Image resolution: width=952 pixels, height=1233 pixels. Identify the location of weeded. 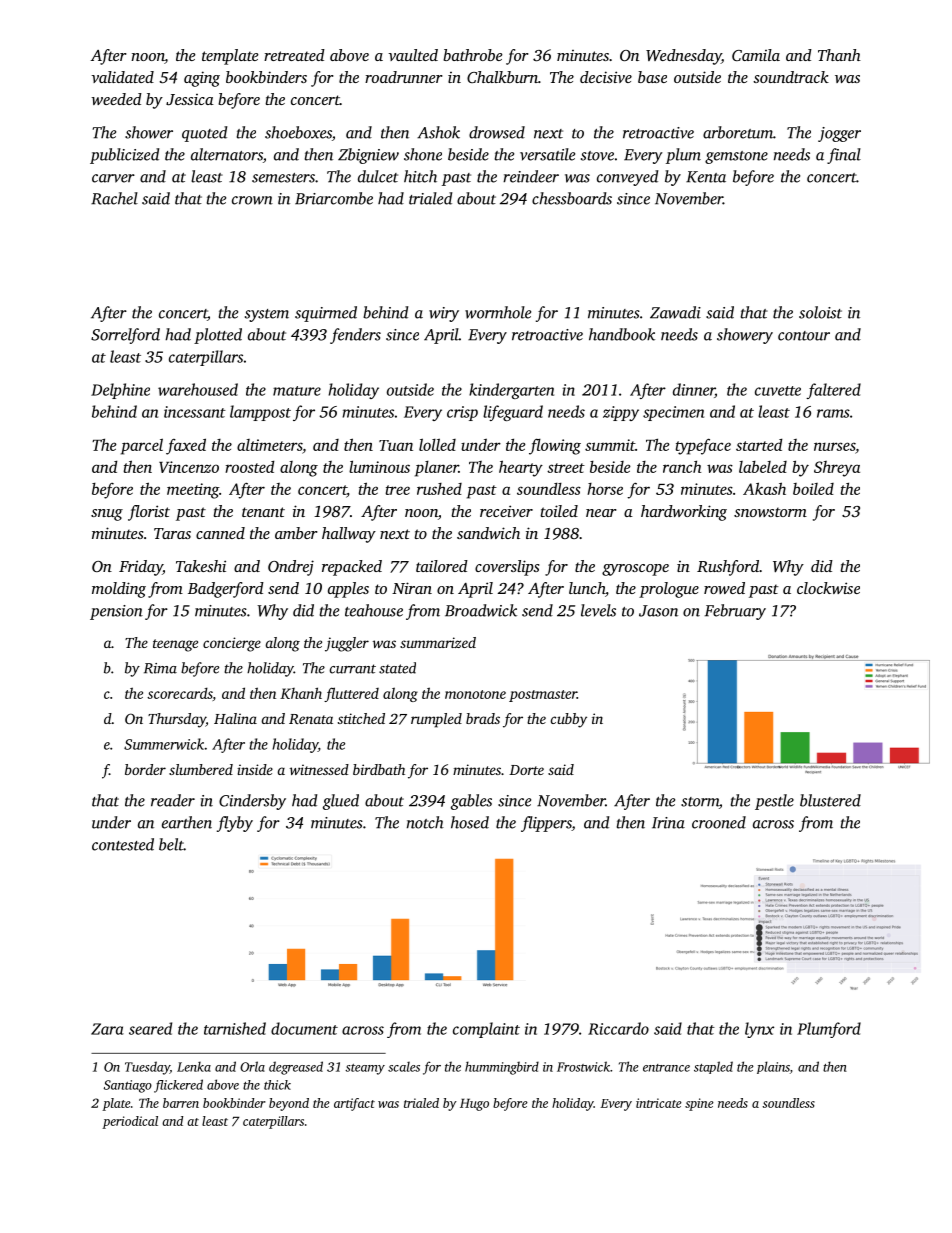
(116, 99).
